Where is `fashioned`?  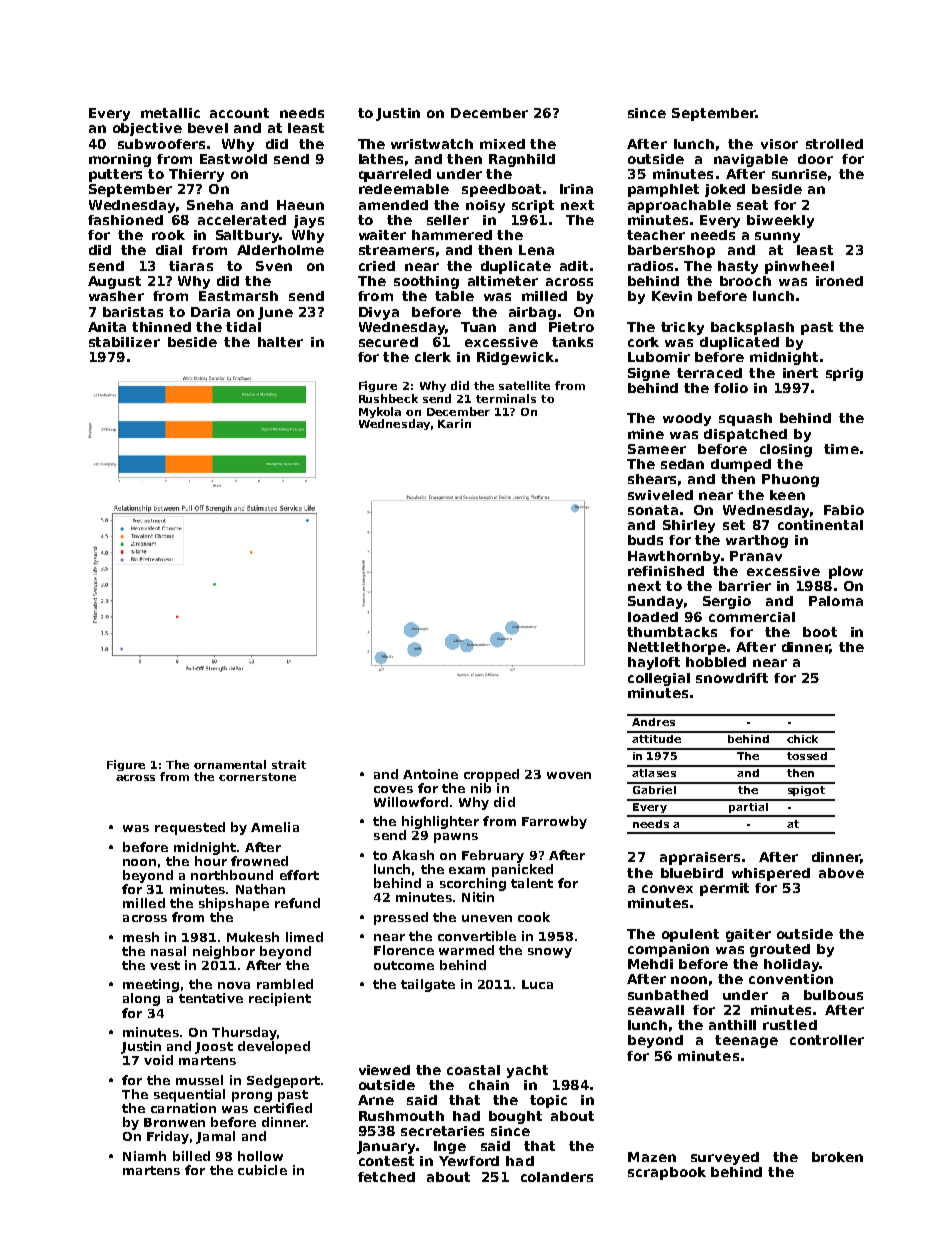
fashioned is located at coordinates (125, 220).
